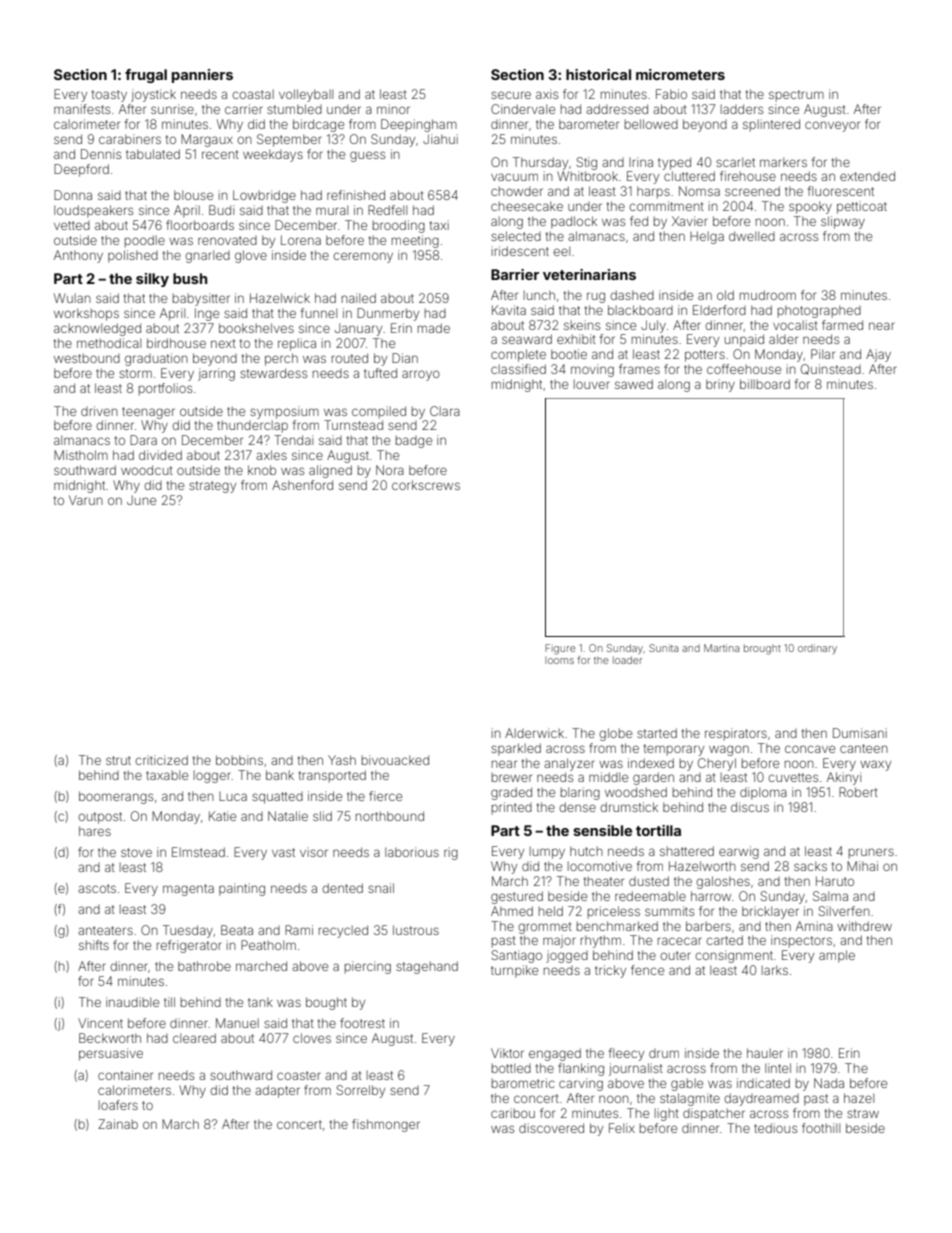  Describe the element at coordinates (725, 295) in the screenshot. I see `old` at that location.
